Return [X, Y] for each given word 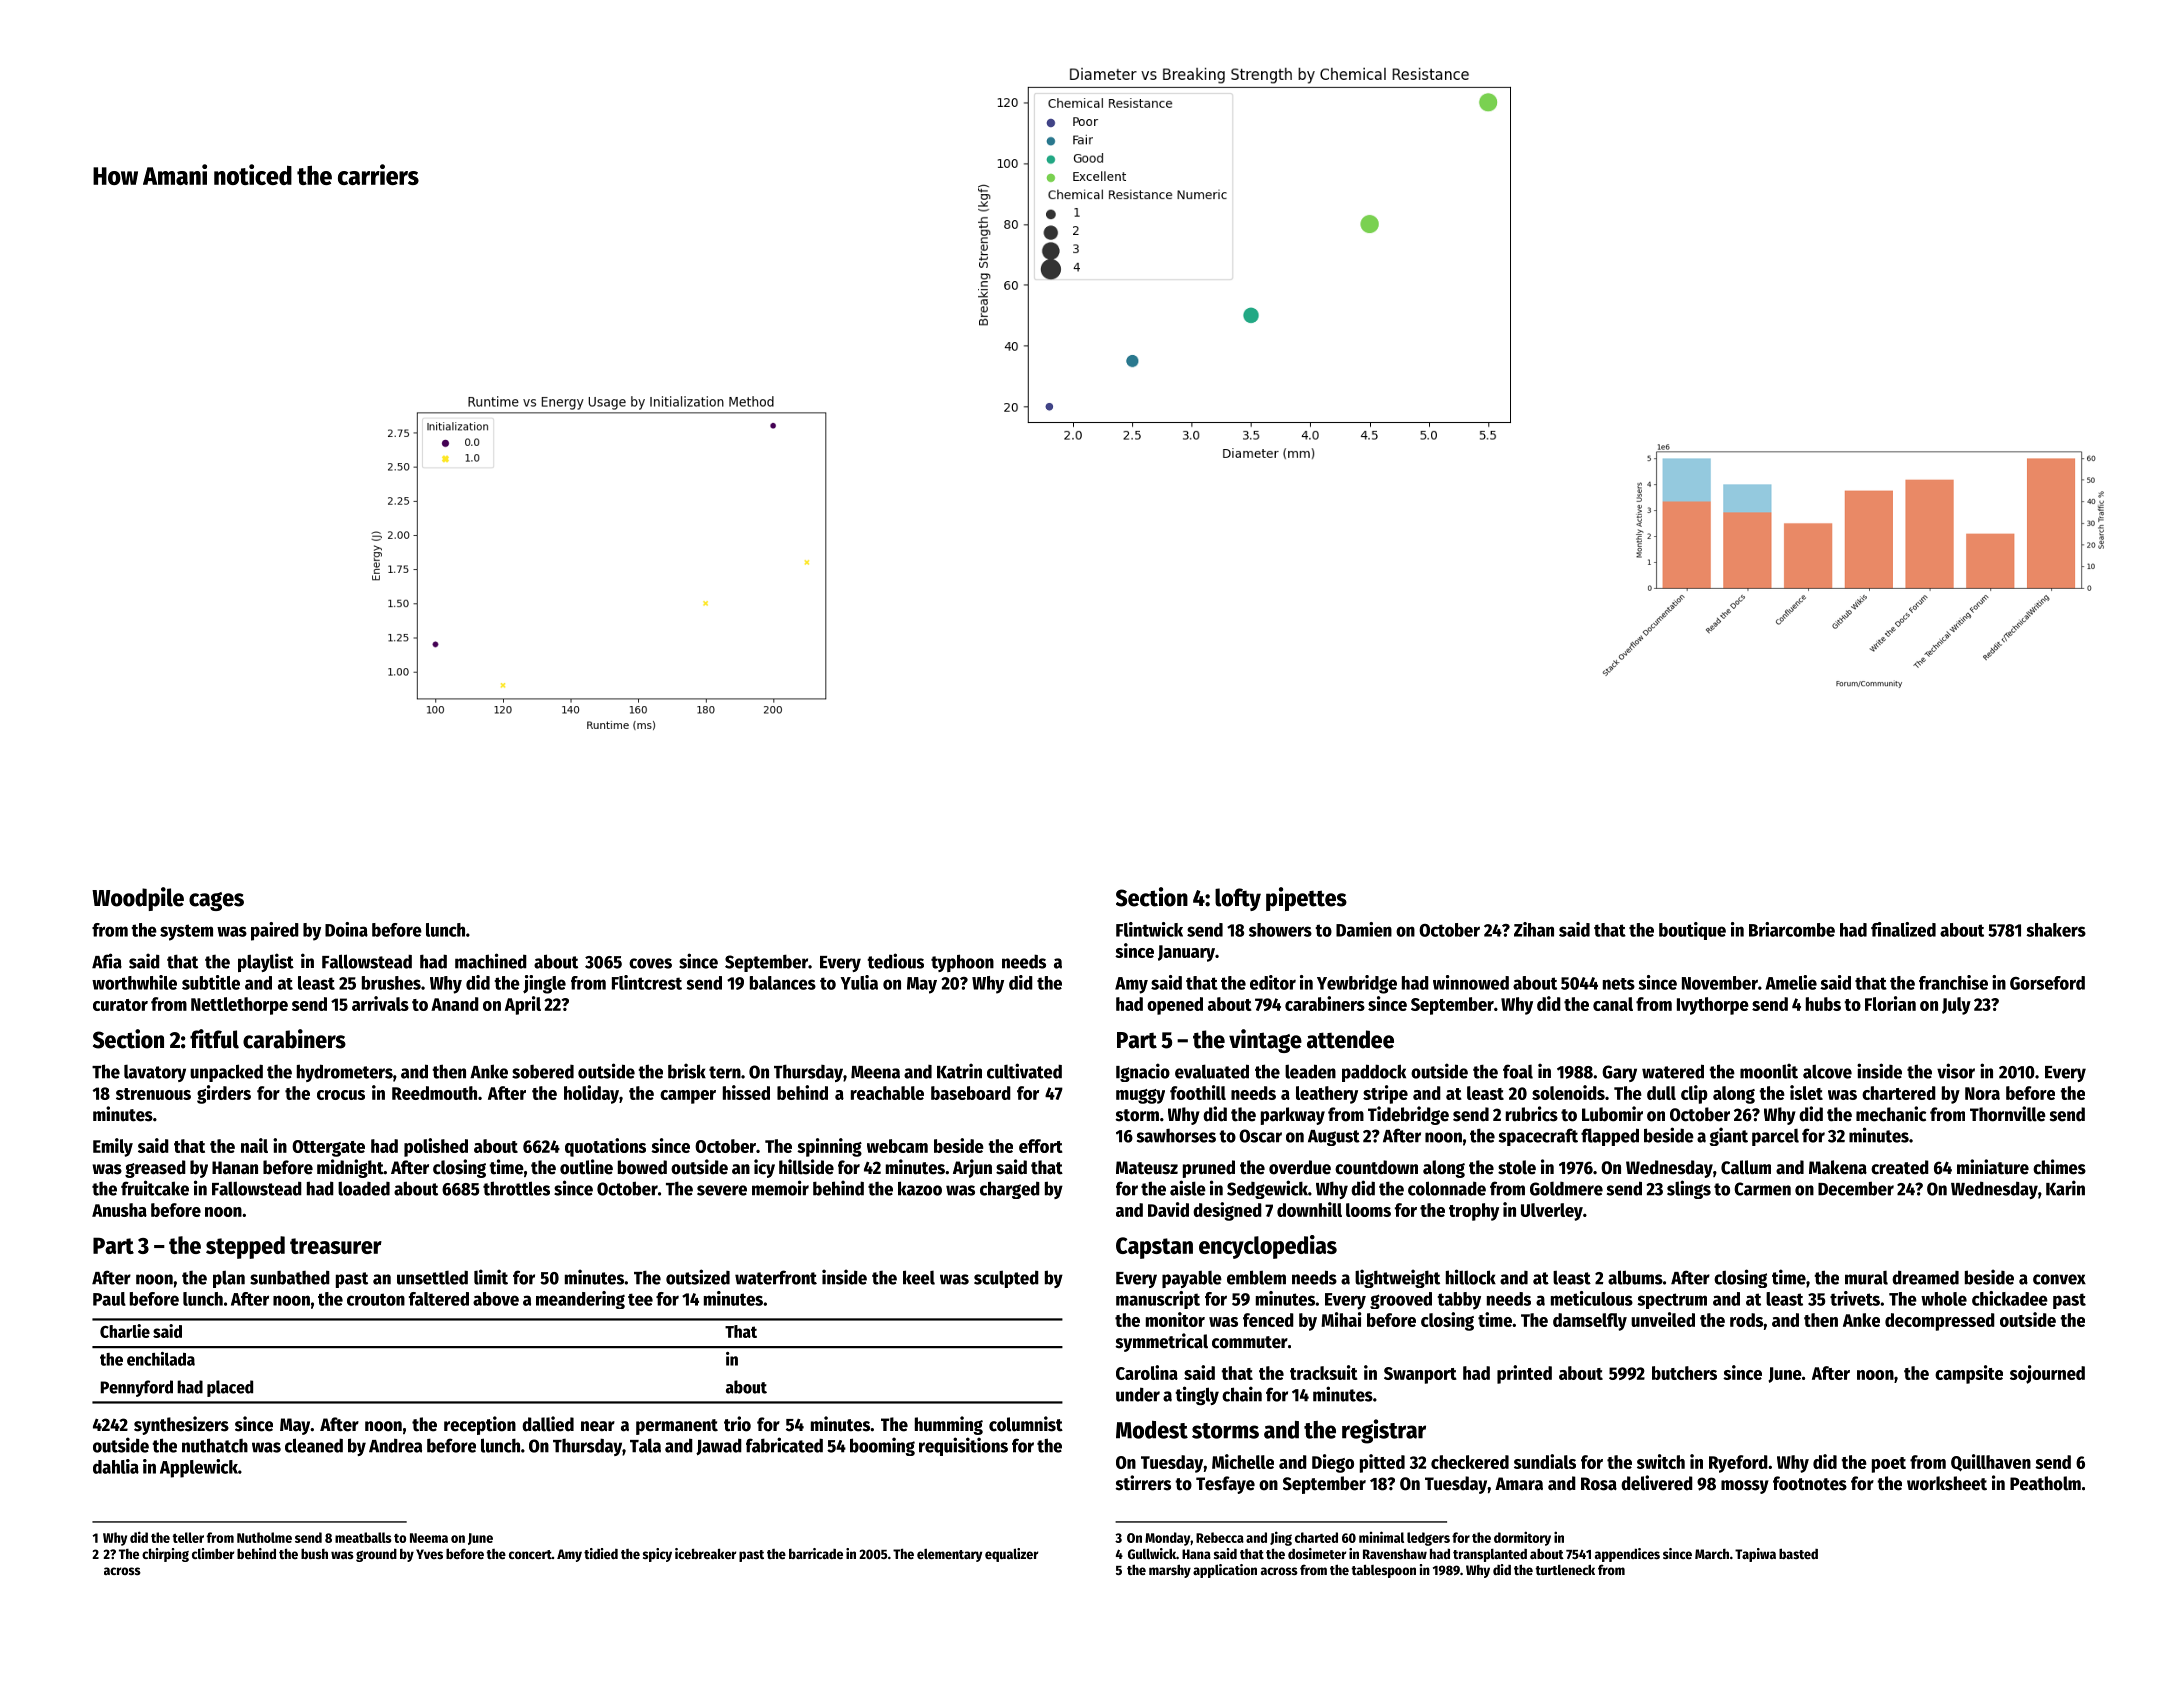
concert [530, 1554]
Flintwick [1149, 929]
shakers [2056, 930]
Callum [1746, 1167]
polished [436, 1147]
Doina [346, 929]
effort [1041, 1146]
